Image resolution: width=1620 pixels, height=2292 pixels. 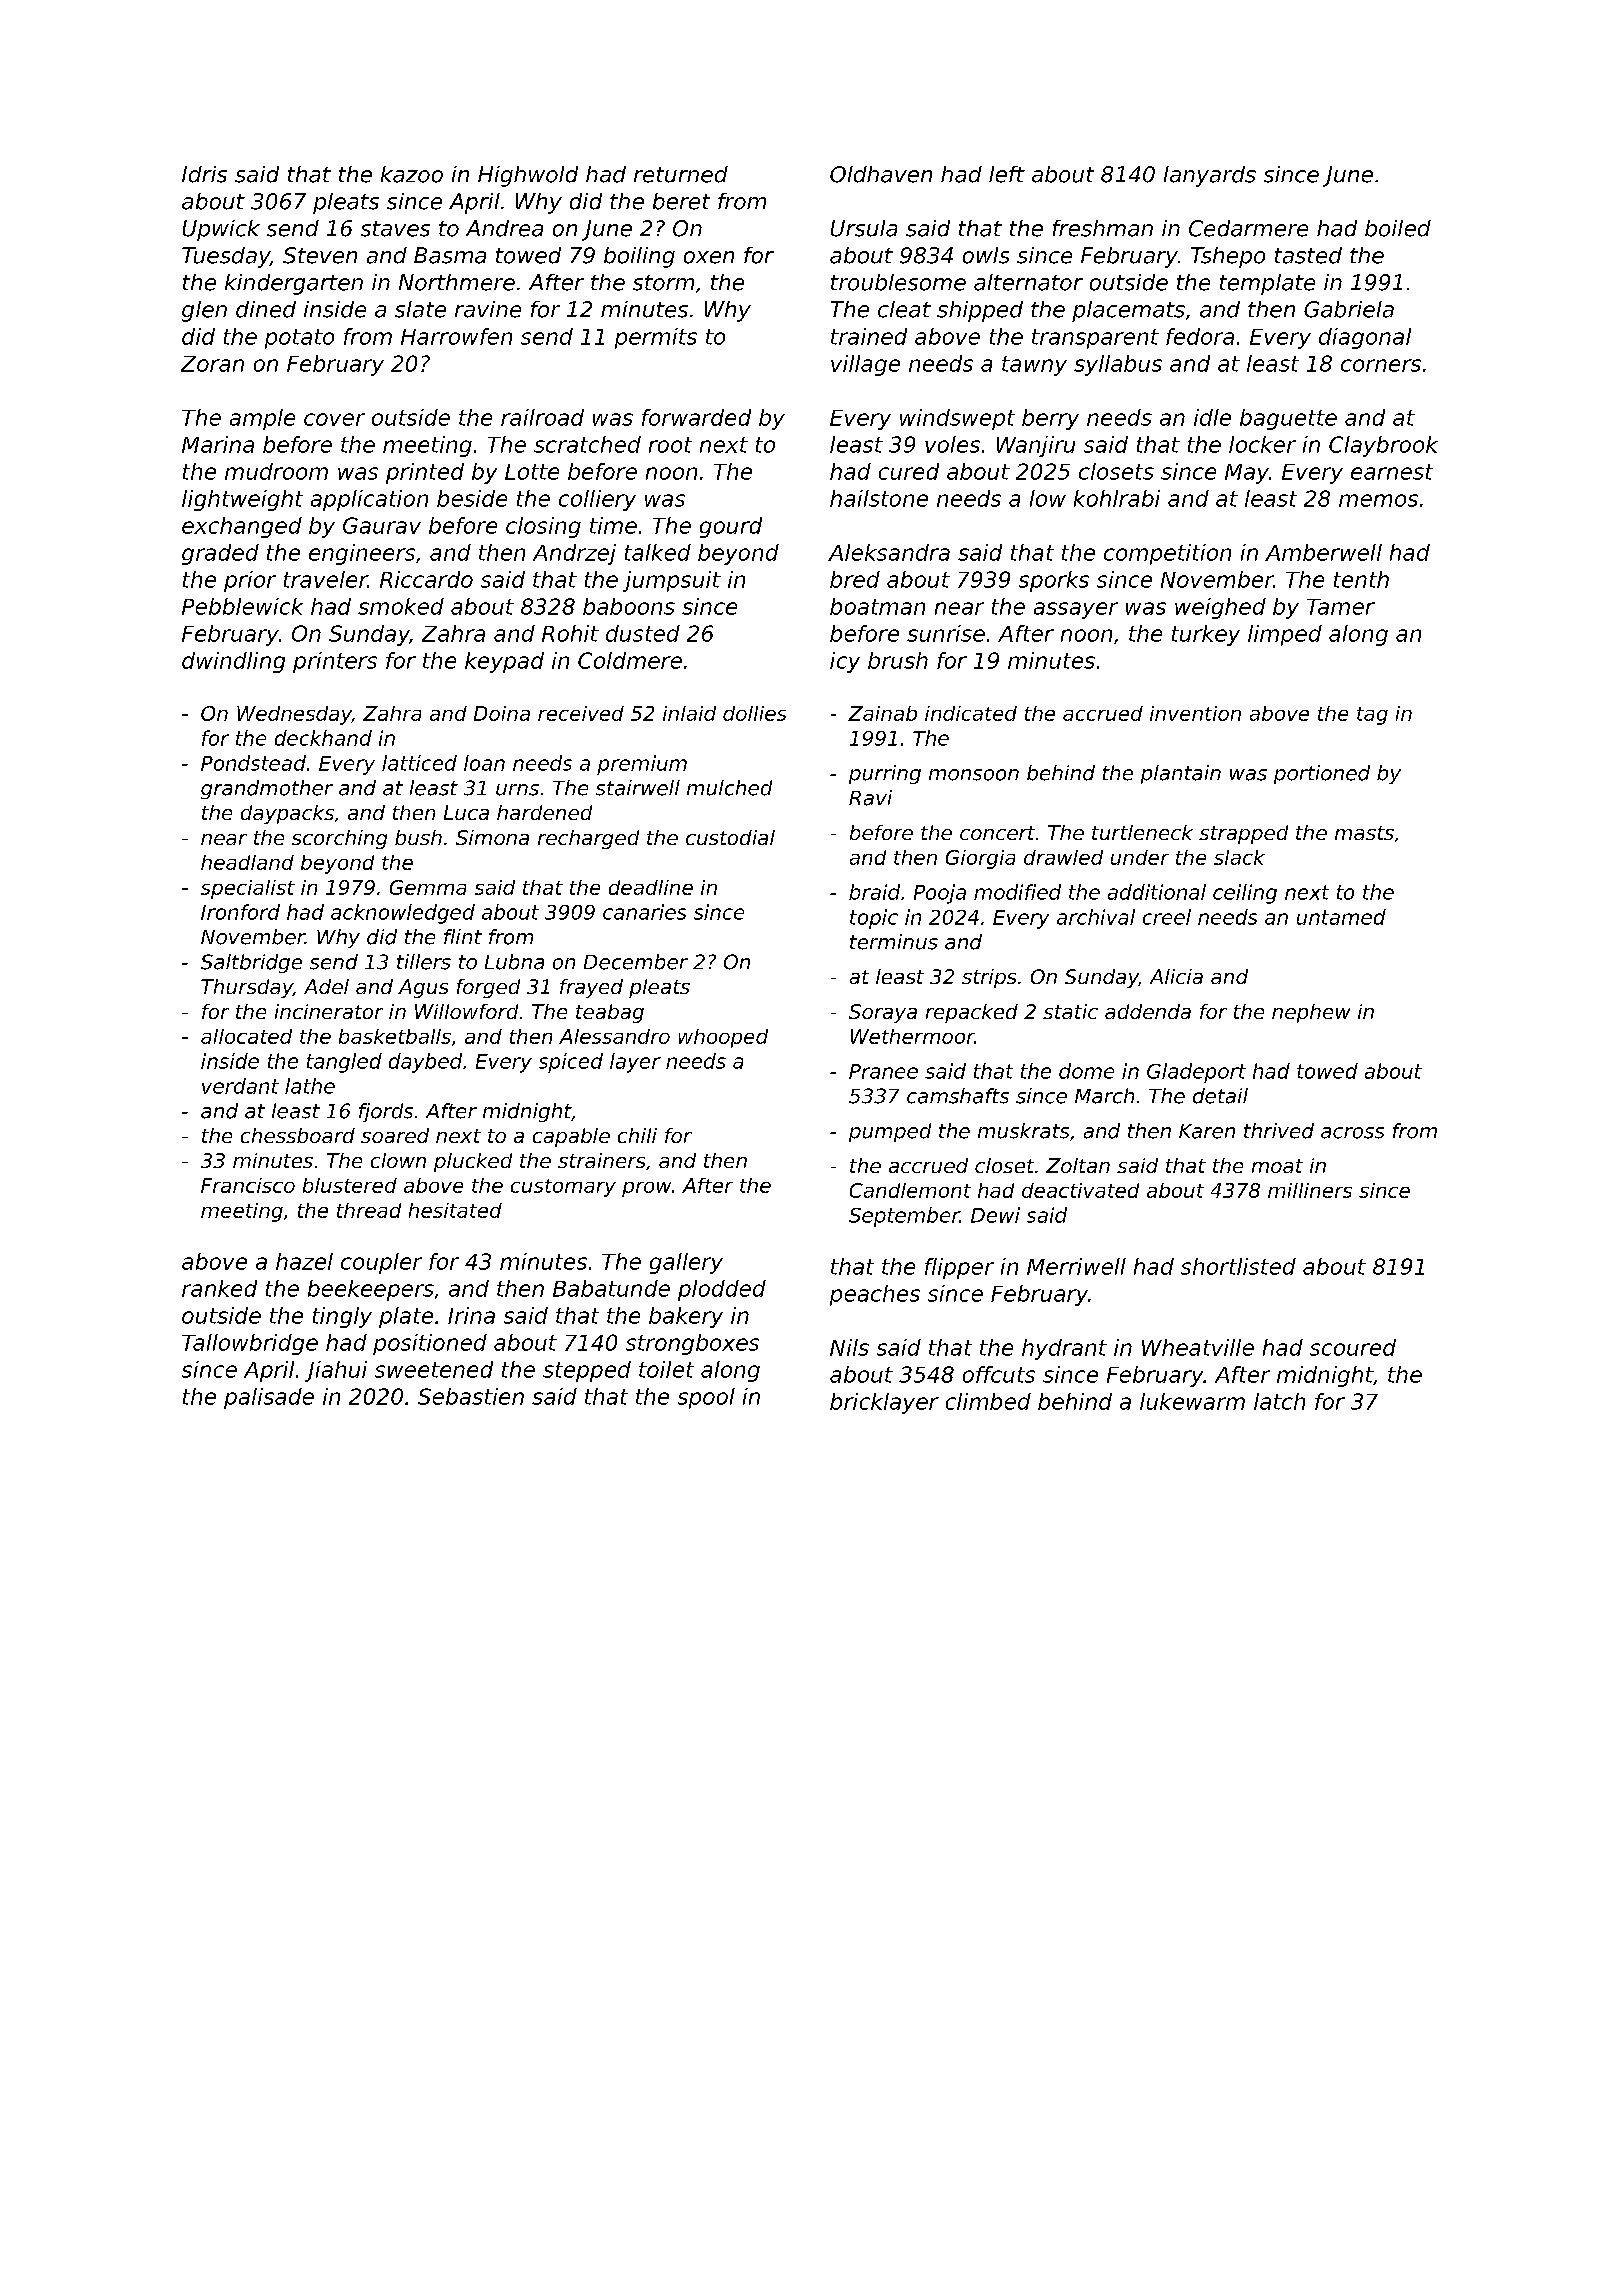 I want to click on detail, so click(x=1220, y=1096).
